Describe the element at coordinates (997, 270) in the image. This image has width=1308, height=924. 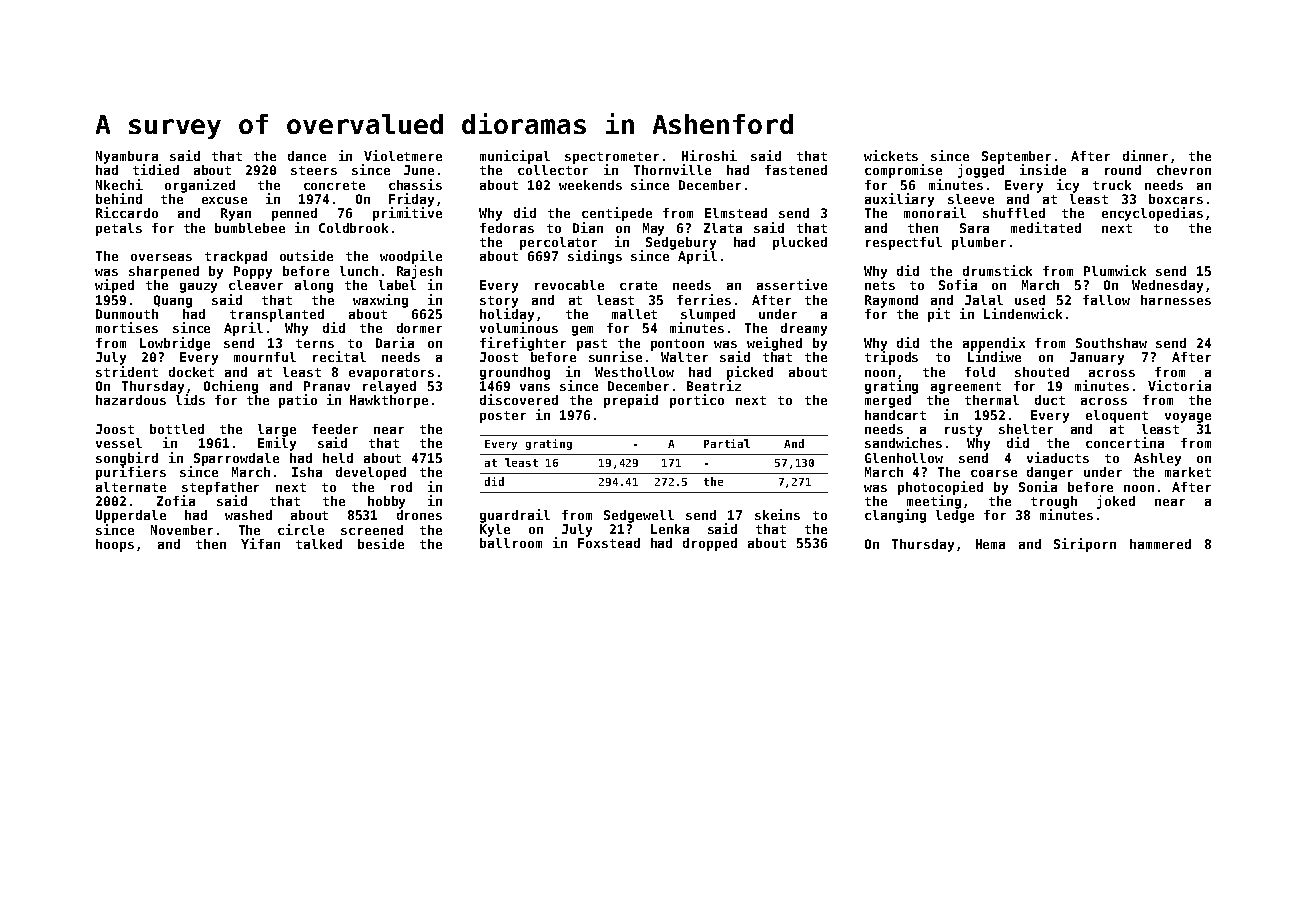
I see `drumstick` at that location.
